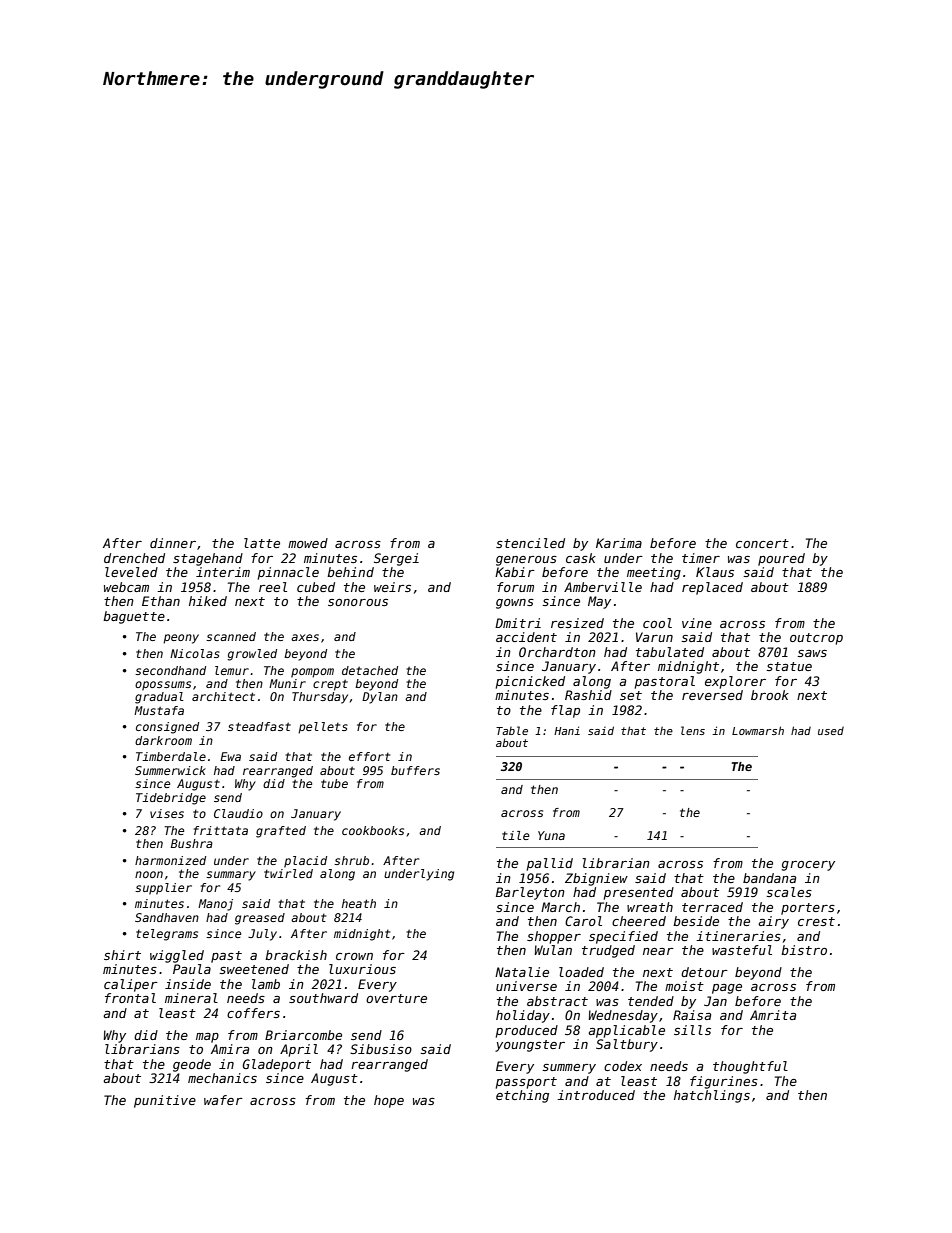 This document has width=952, height=1233. Describe the element at coordinates (619, 543) in the document. I see `Karima` at that location.
